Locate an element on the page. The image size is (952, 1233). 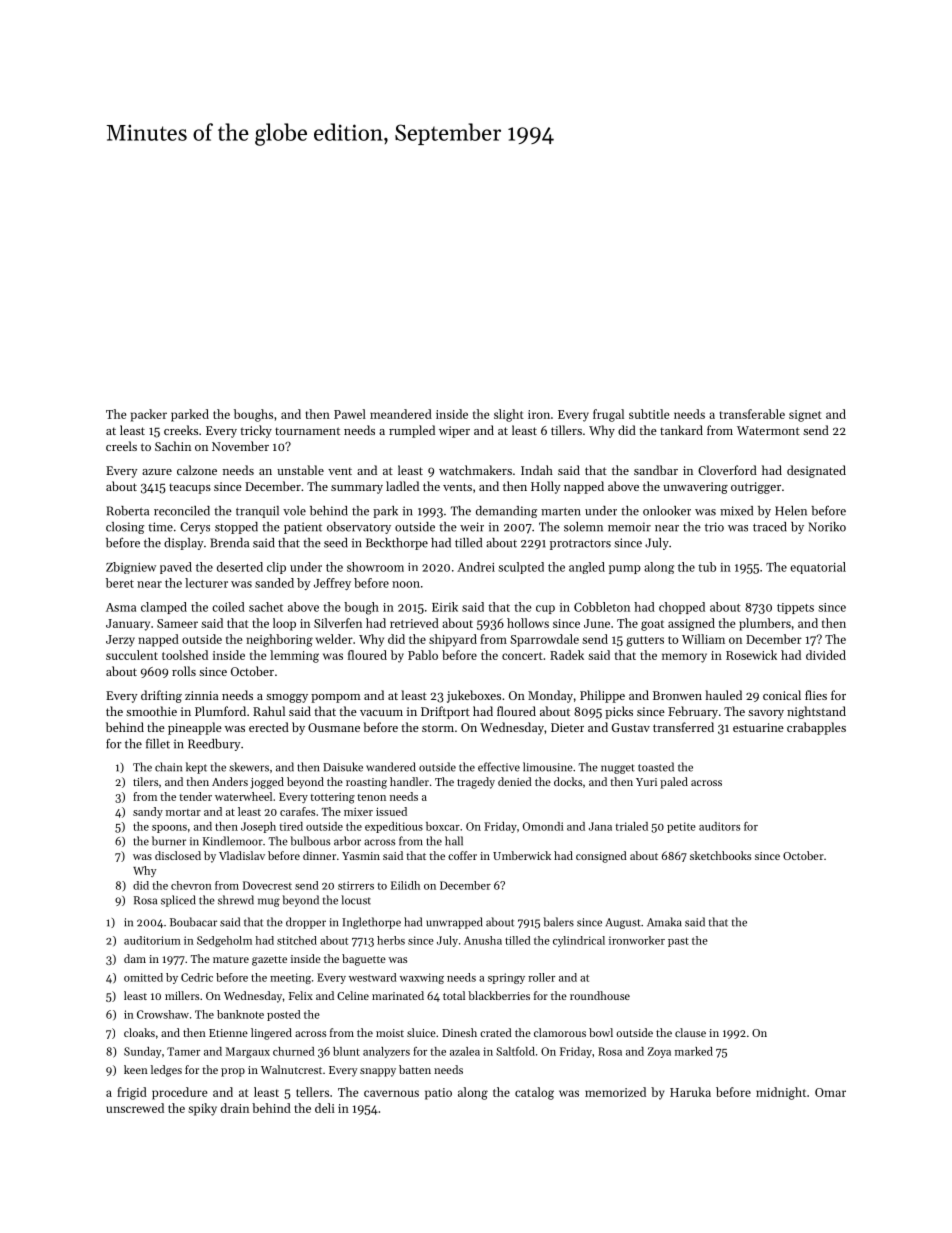
wiper is located at coordinates (454, 432).
